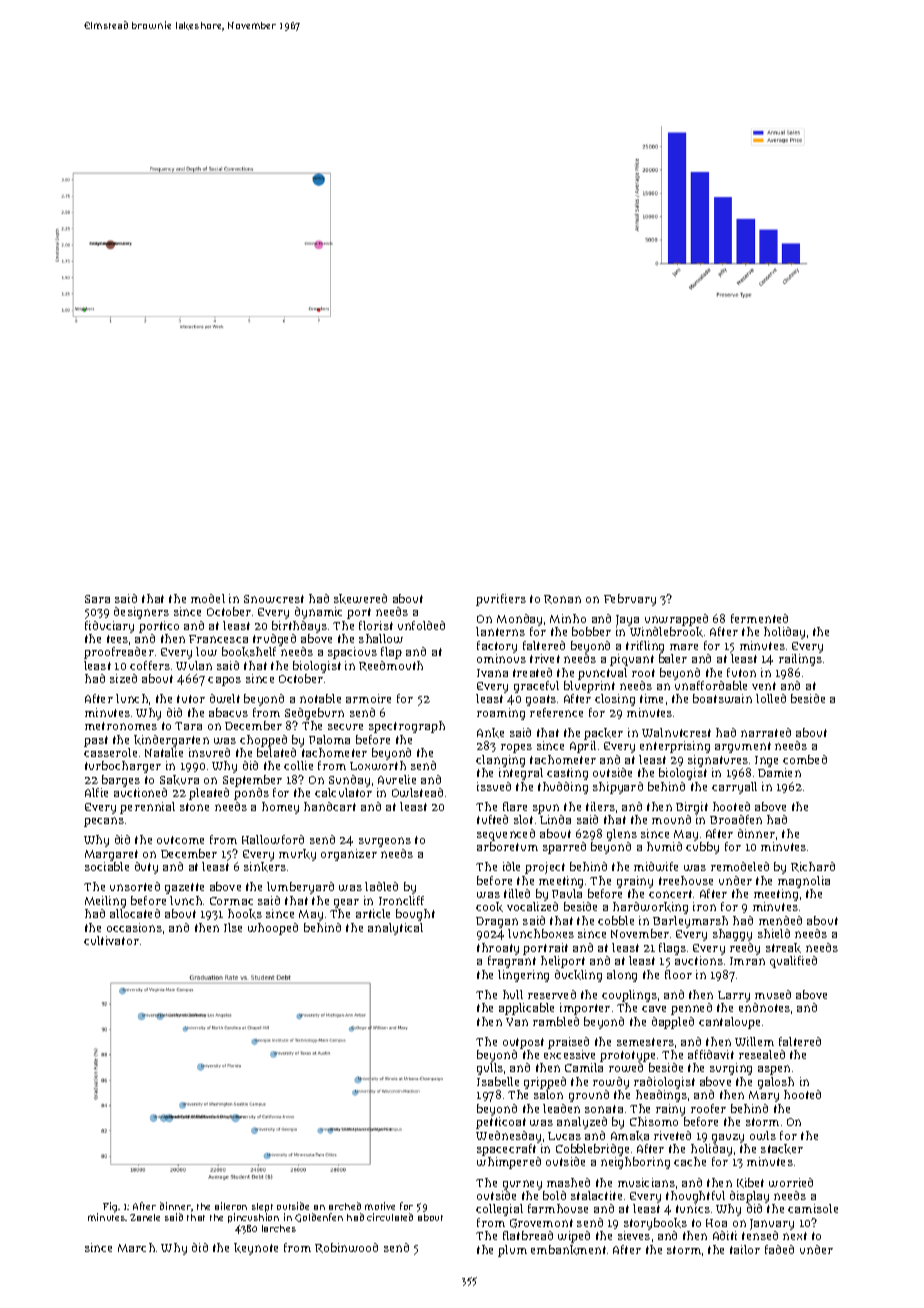 This screenshot has height=1308, width=924. I want to click on fiduciary, so click(109, 627).
